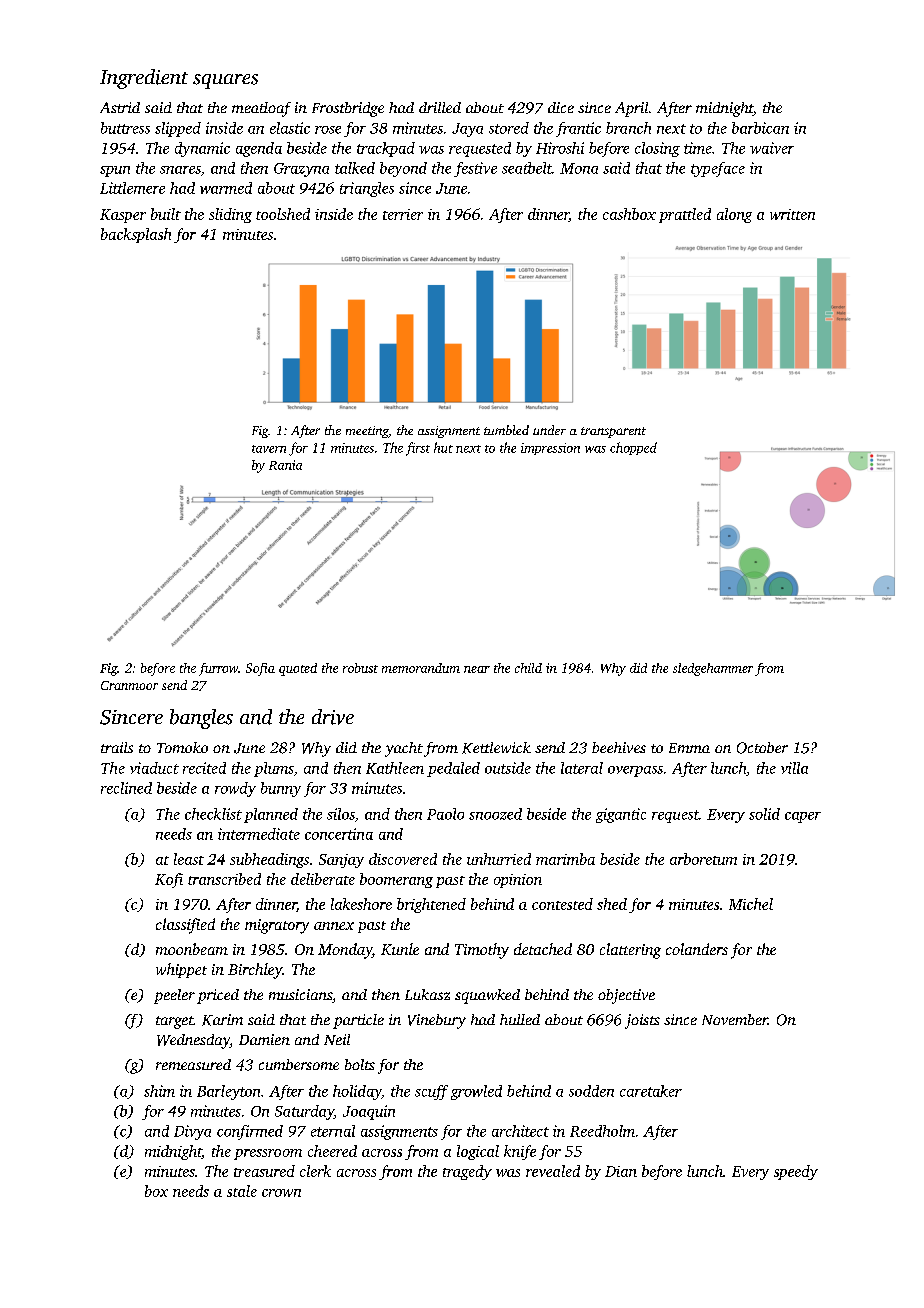  What do you see at coordinates (613, 432) in the screenshot?
I see `transparent` at bounding box center [613, 432].
